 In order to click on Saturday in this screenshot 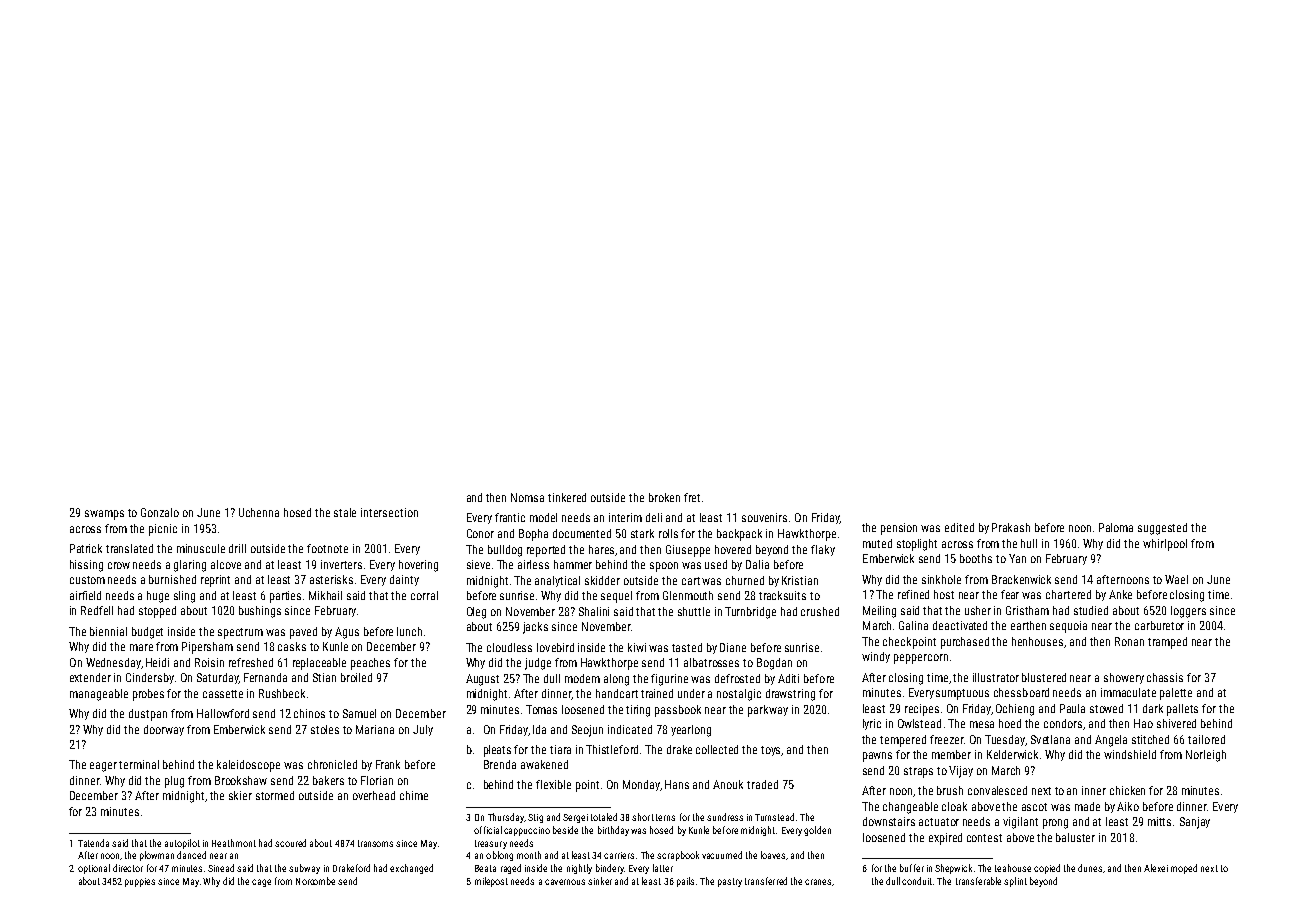, I will do `click(217, 678)`.
